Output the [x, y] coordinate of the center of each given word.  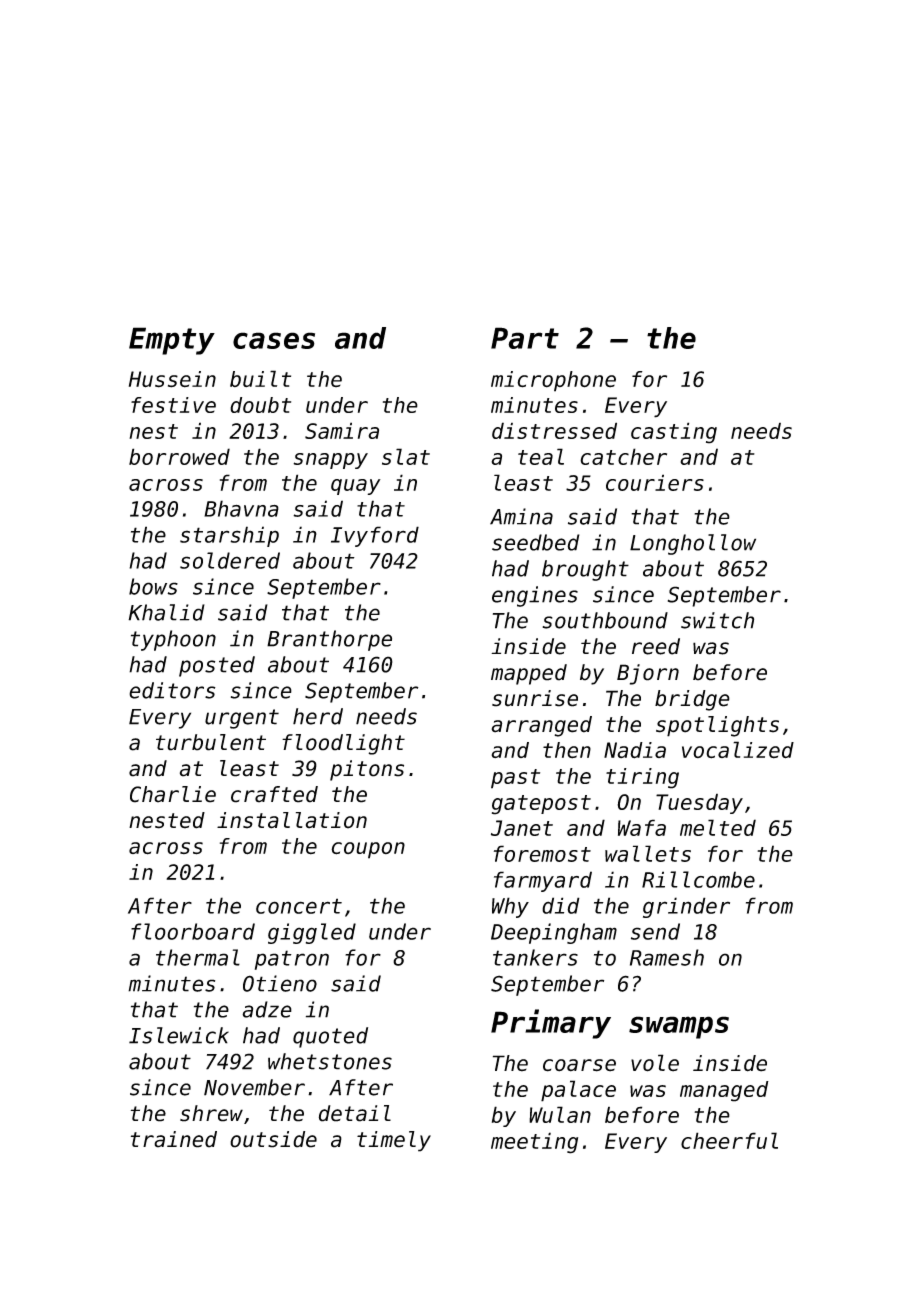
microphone [553, 381]
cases [274, 340]
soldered [230, 560]
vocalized [738, 750]
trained [174, 1139]
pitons [367, 770]
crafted [274, 794]
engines [535, 596]
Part [525, 338]
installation [292, 820]
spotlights [717, 726]
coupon [368, 850]
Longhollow [693, 544]
